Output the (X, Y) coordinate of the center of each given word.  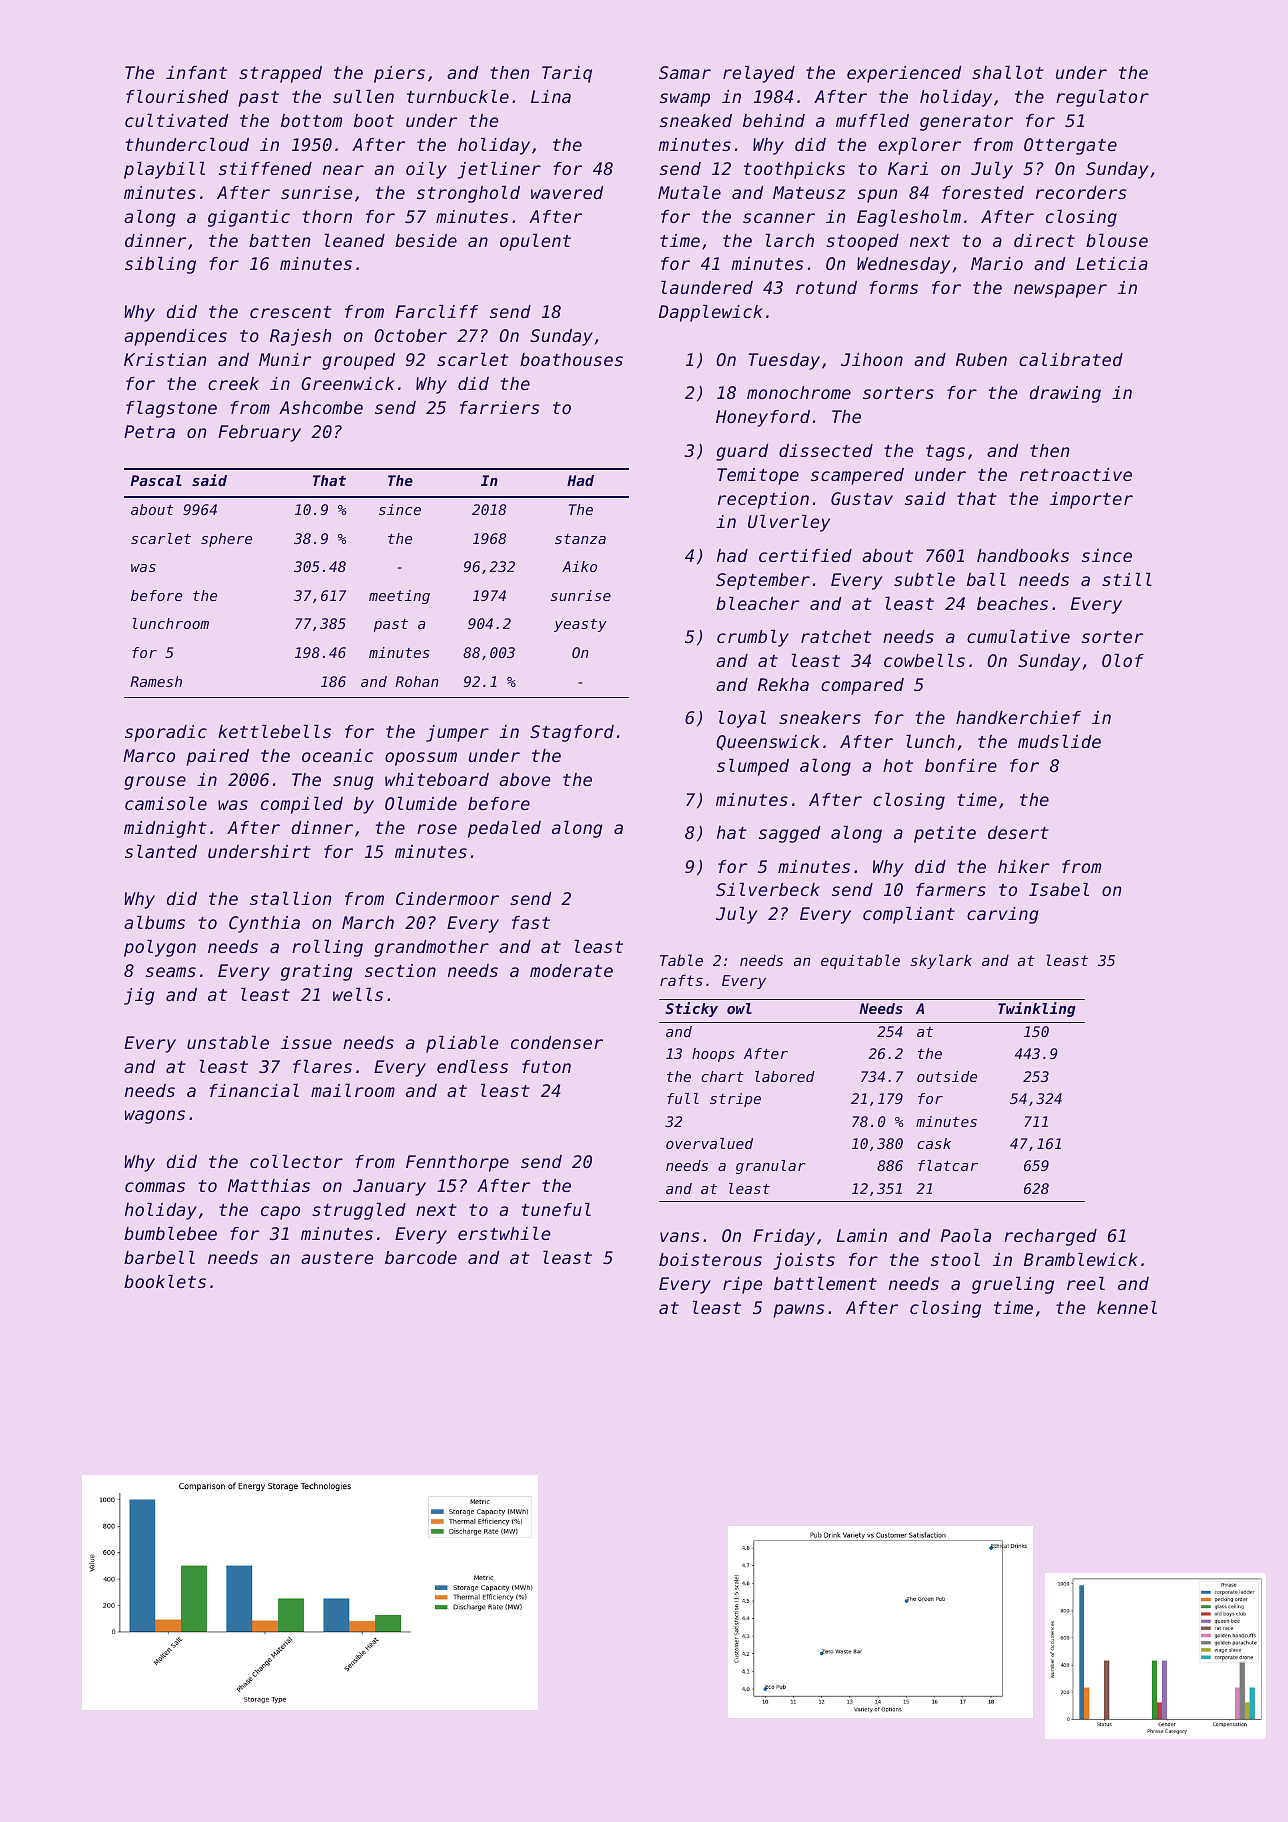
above (524, 779)
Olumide (421, 803)
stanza (580, 539)
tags (945, 453)
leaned (354, 240)
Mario (997, 263)
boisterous (710, 1259)
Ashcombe (321, 407)
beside (426, 240)
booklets (165, 1281)
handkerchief (1018, 717)
